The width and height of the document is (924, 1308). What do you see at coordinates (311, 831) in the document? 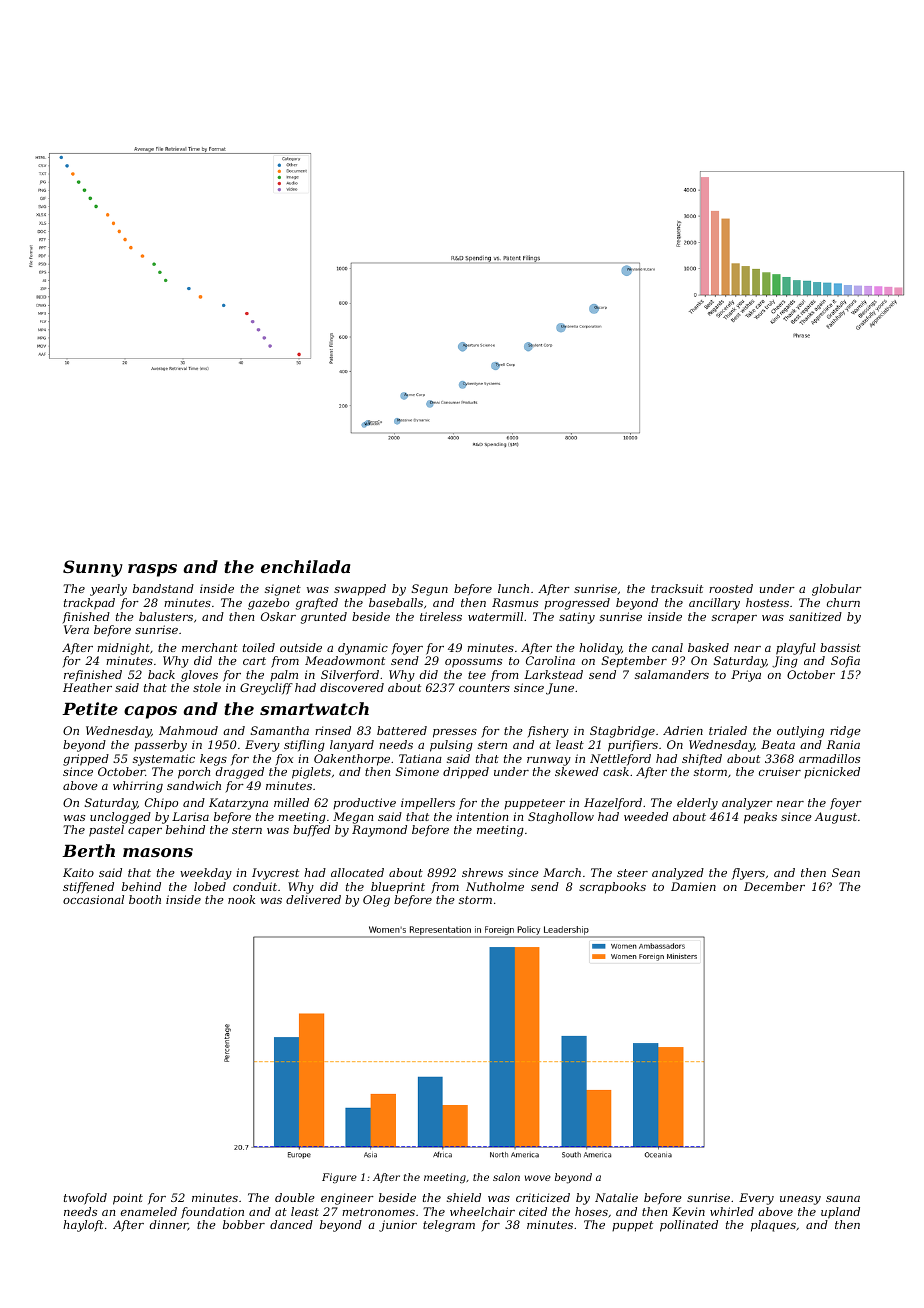
I see `buffed` at bounding box center [311, 831].
